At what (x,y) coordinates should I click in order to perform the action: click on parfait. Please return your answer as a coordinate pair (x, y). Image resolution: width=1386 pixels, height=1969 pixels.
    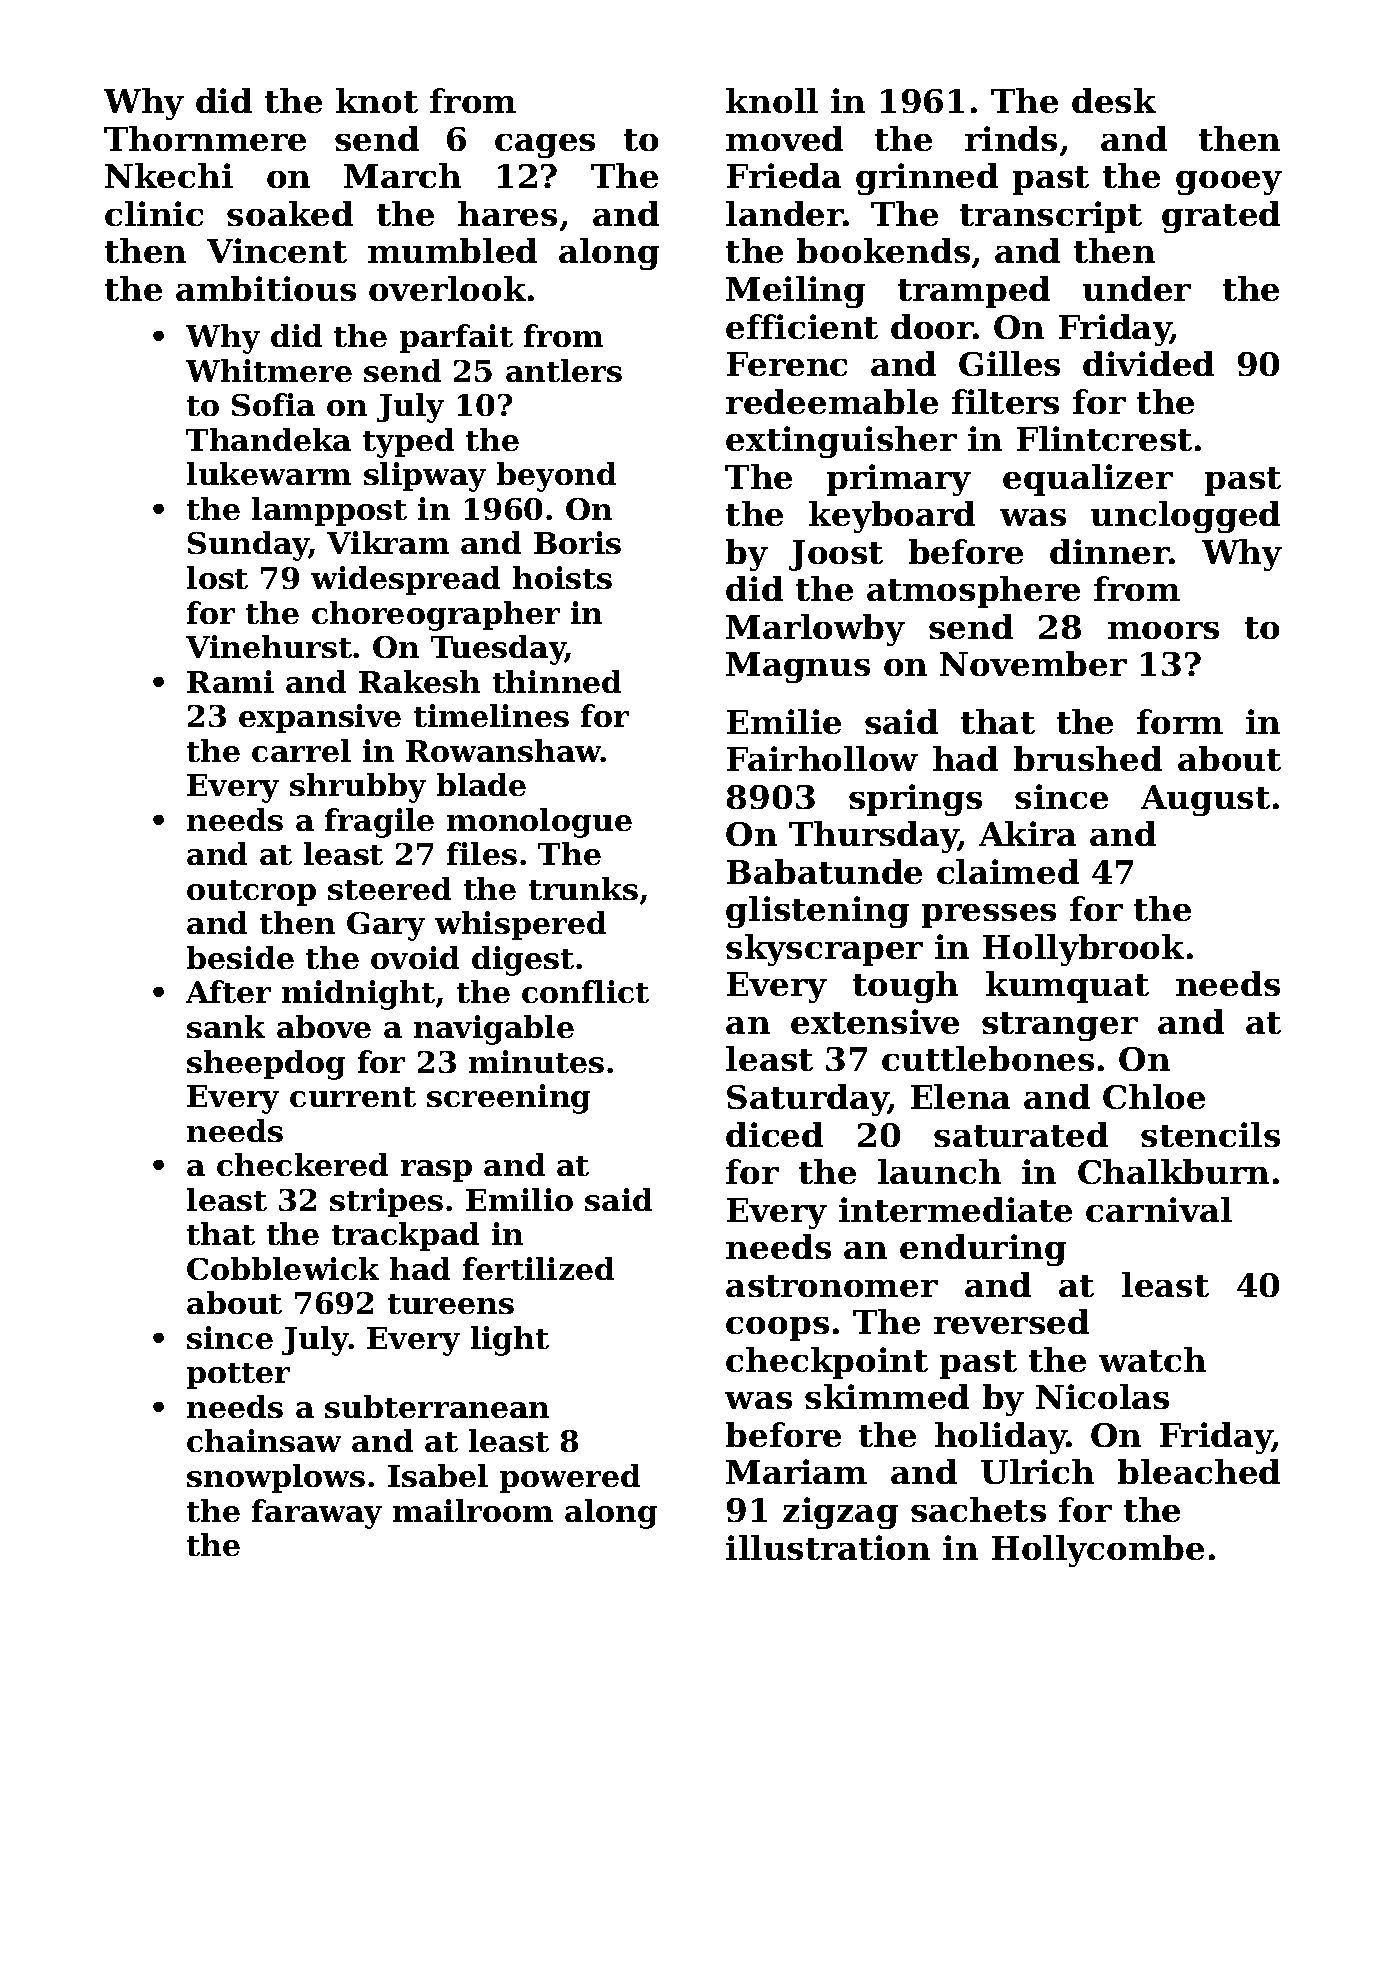
    Looking at the image, I should click on (456, 338).
